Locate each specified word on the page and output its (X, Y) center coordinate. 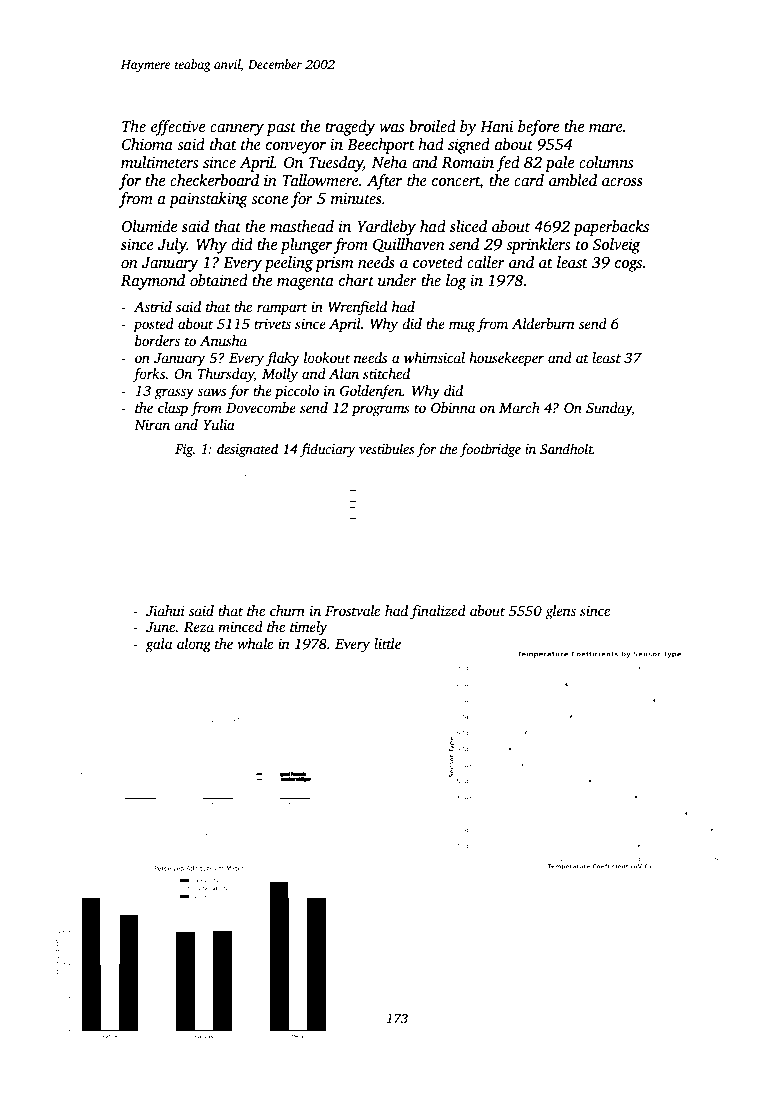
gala (159, 645)
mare (606, 128)
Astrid (153, 306)
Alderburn (543, 323)
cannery (237, 130)
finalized (438, 612)
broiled (432, 126)
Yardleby (386, 228)
